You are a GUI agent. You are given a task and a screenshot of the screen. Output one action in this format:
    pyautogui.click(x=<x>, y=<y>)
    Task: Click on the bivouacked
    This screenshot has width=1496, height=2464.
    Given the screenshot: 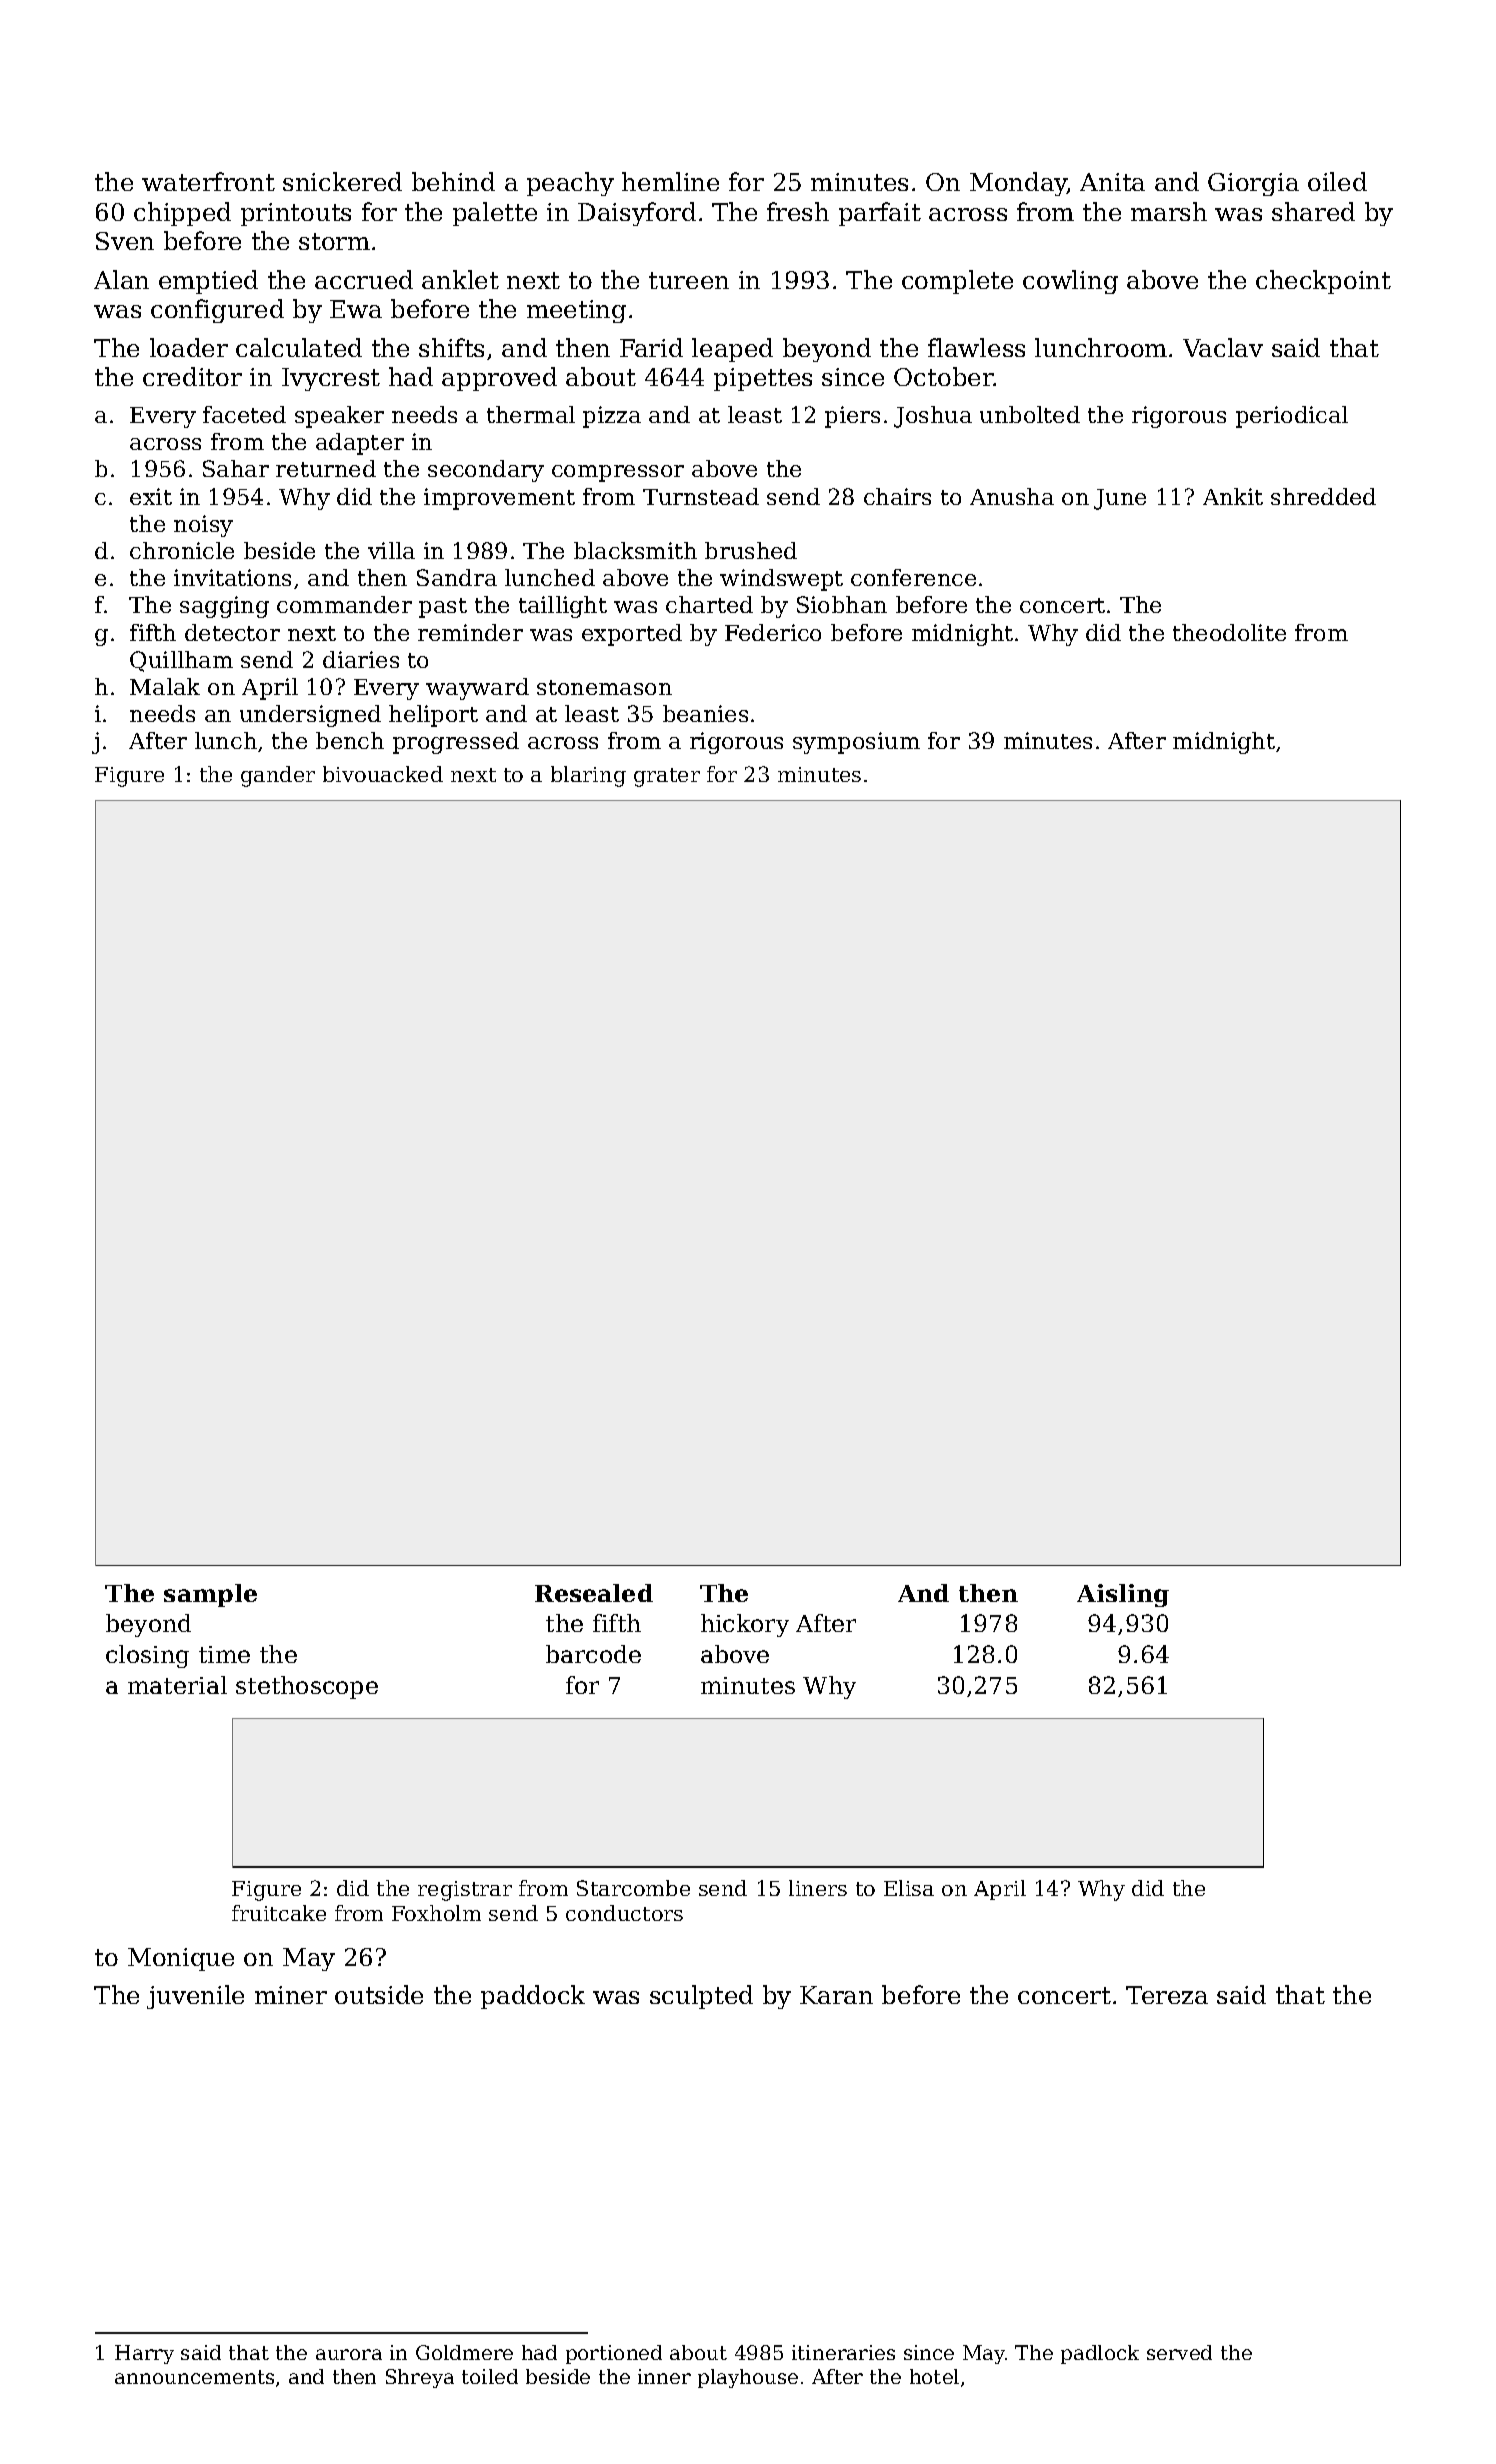 What is the action you would take?
    pyautogui.click(x=383, y=774)
